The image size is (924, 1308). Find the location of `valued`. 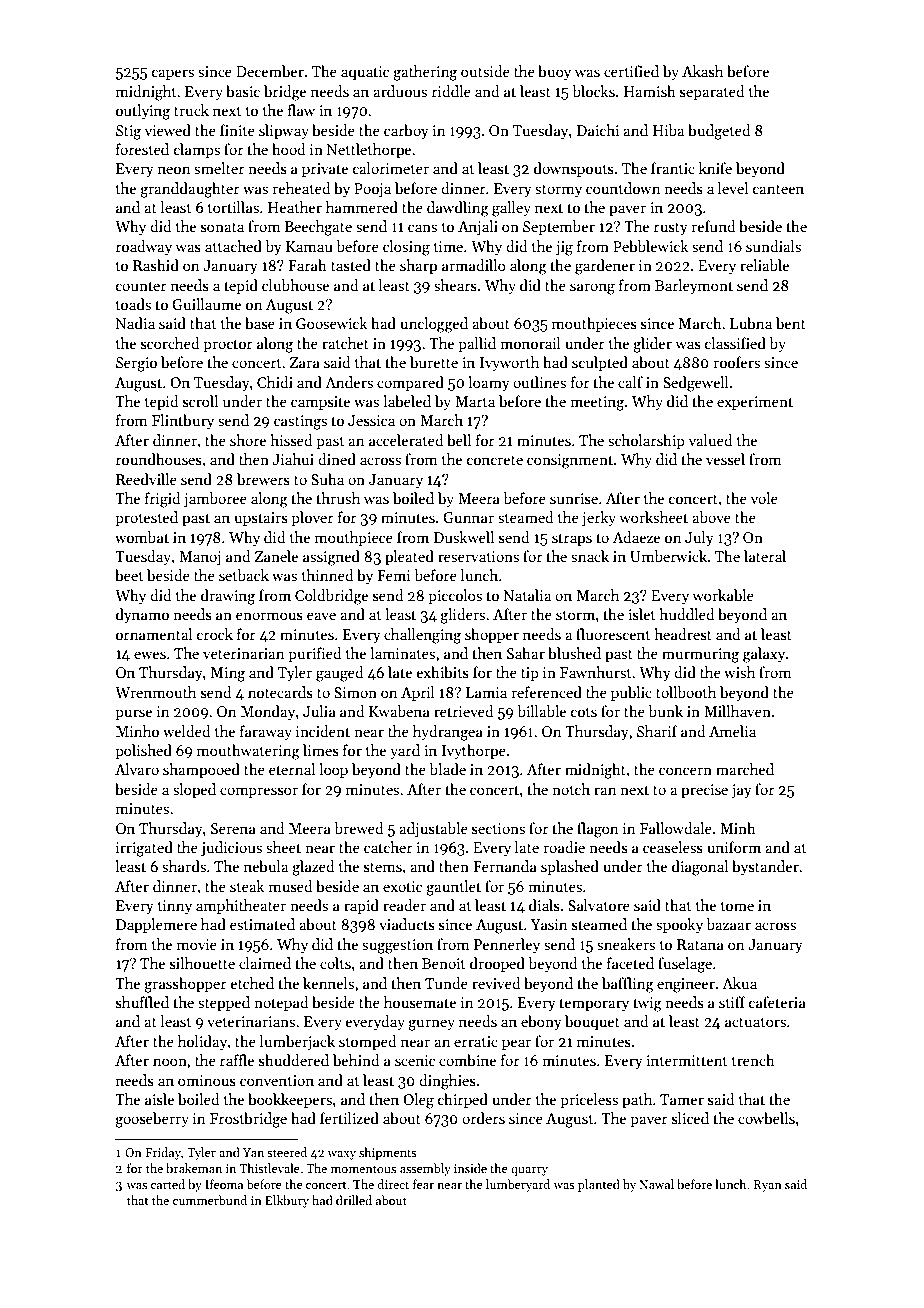

valued is located at coordinates (711, 440).
